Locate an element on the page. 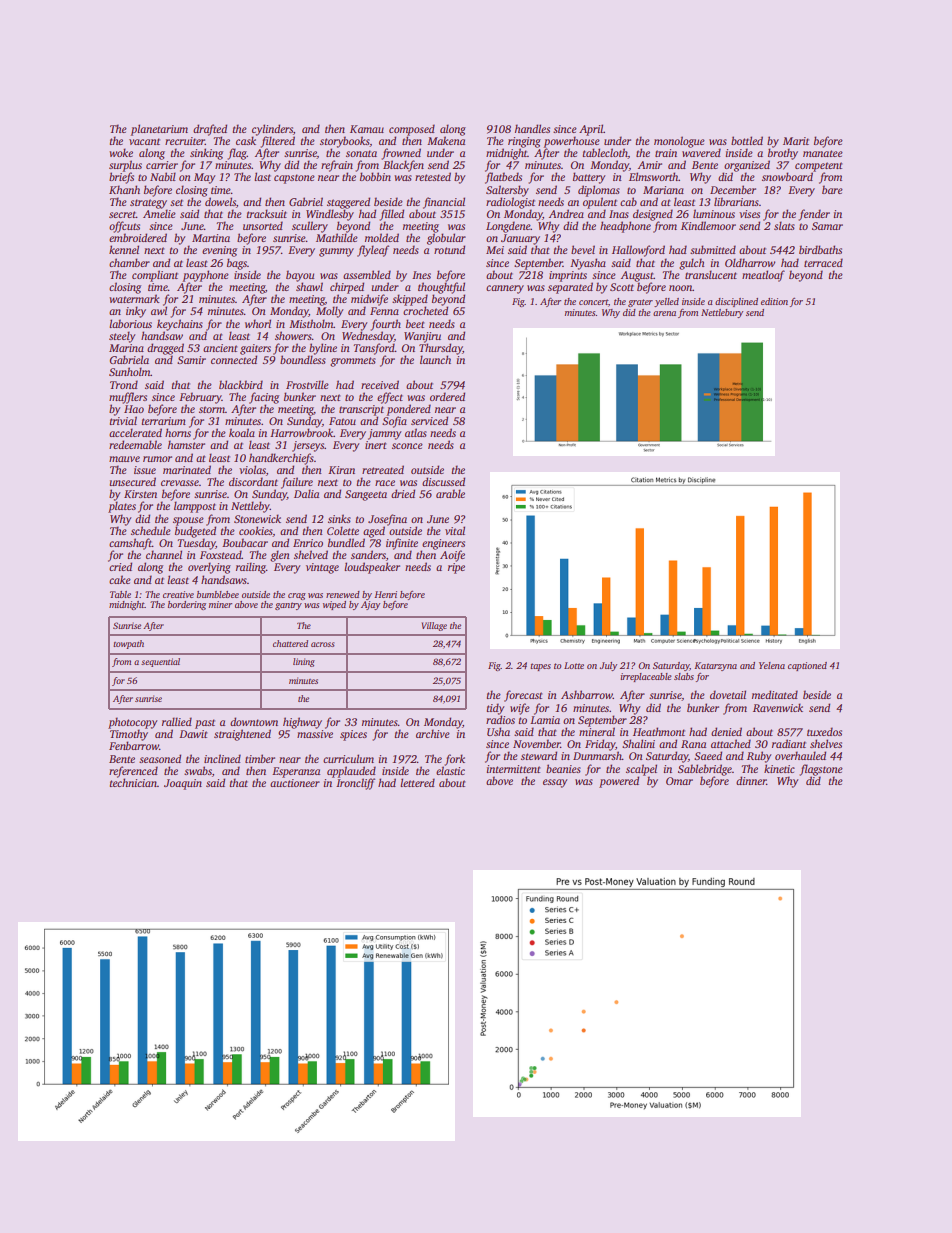 The height and width of the image is (1233, 952). Nettlebury is located at coordinates (722, 313).
